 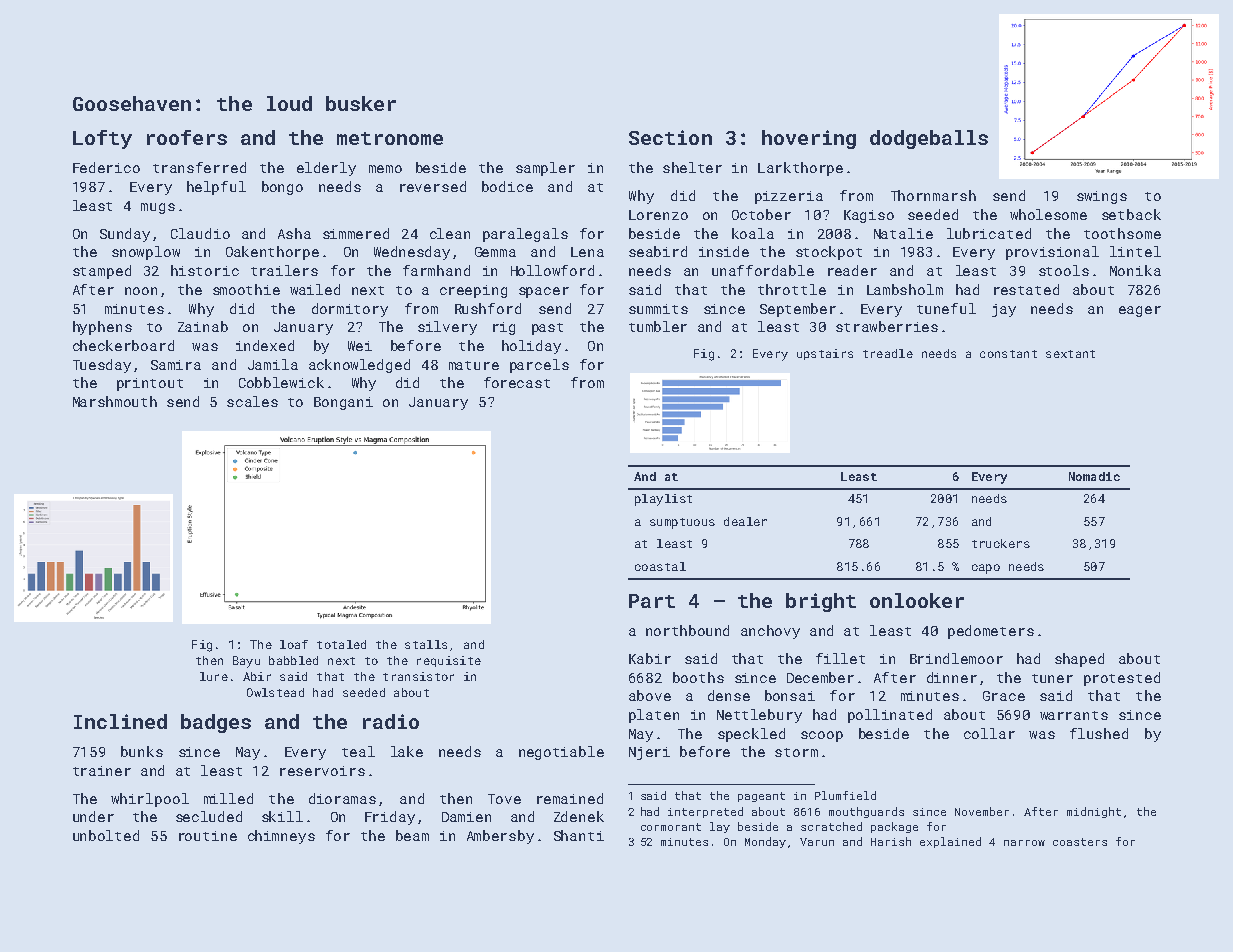 I want to click on sampler, so click(x=545, y=169).
